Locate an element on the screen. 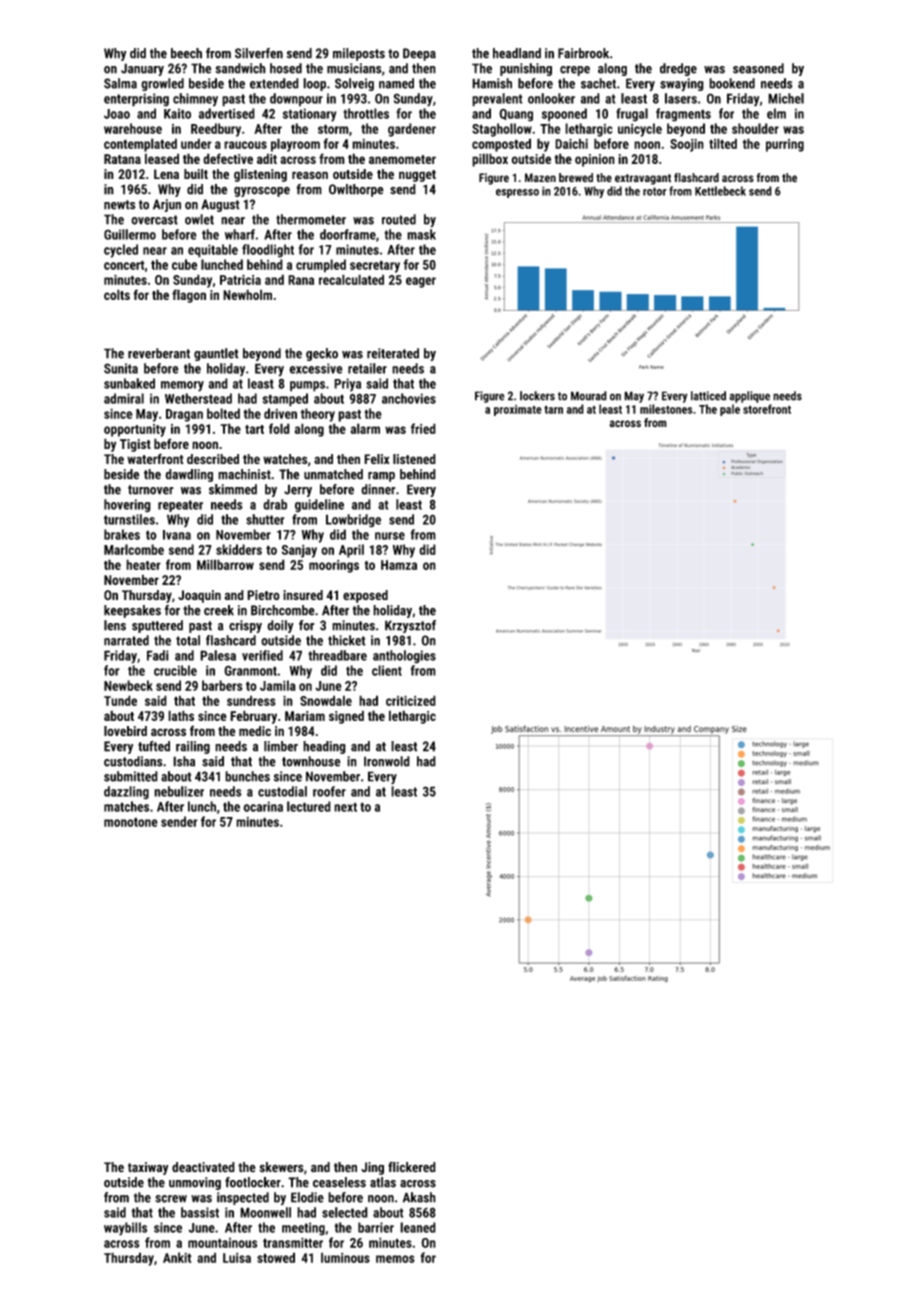 The image size is (908, 1316). Mazen is located at coordinates (540, 178).
